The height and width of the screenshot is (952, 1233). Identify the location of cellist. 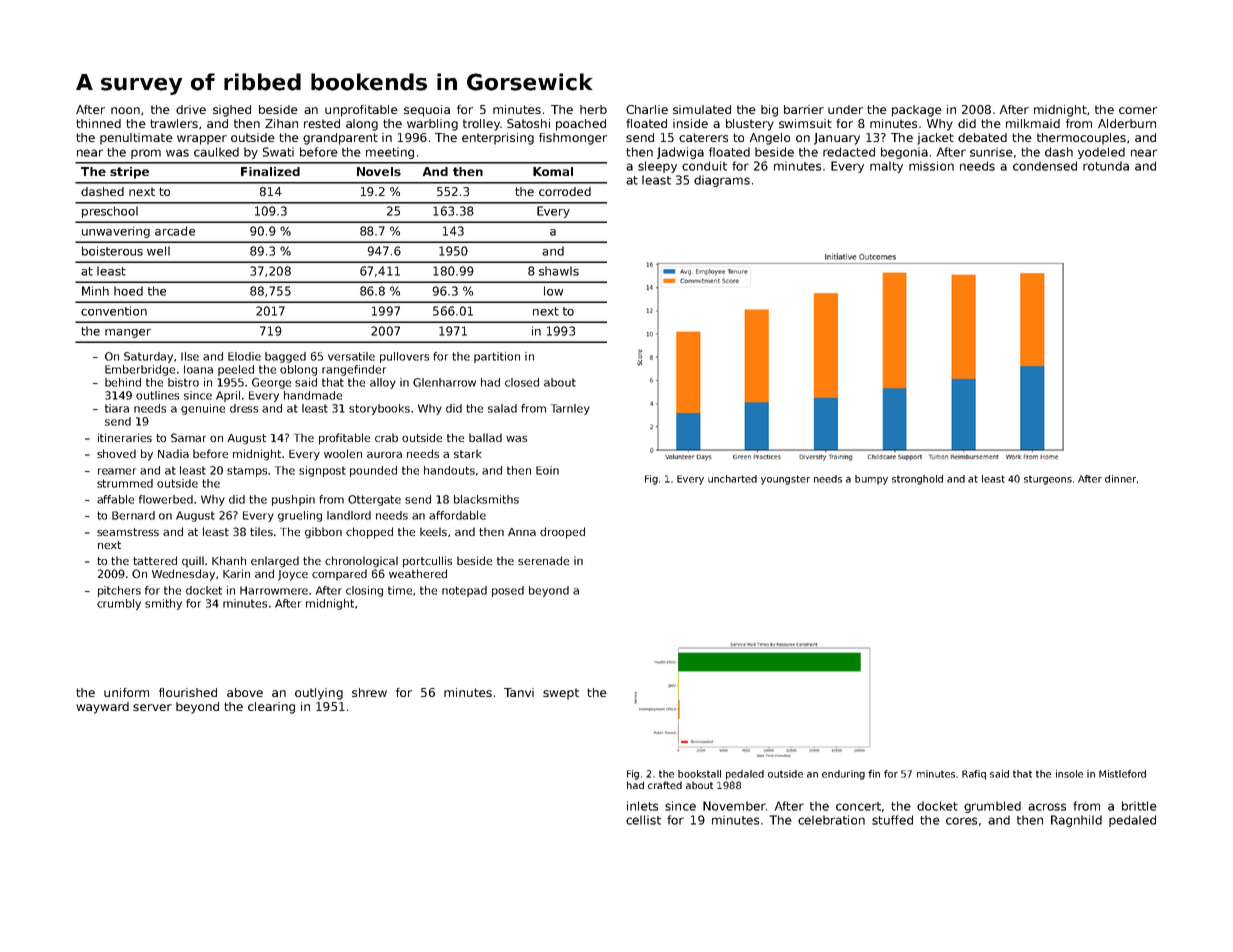
(643, 820).
